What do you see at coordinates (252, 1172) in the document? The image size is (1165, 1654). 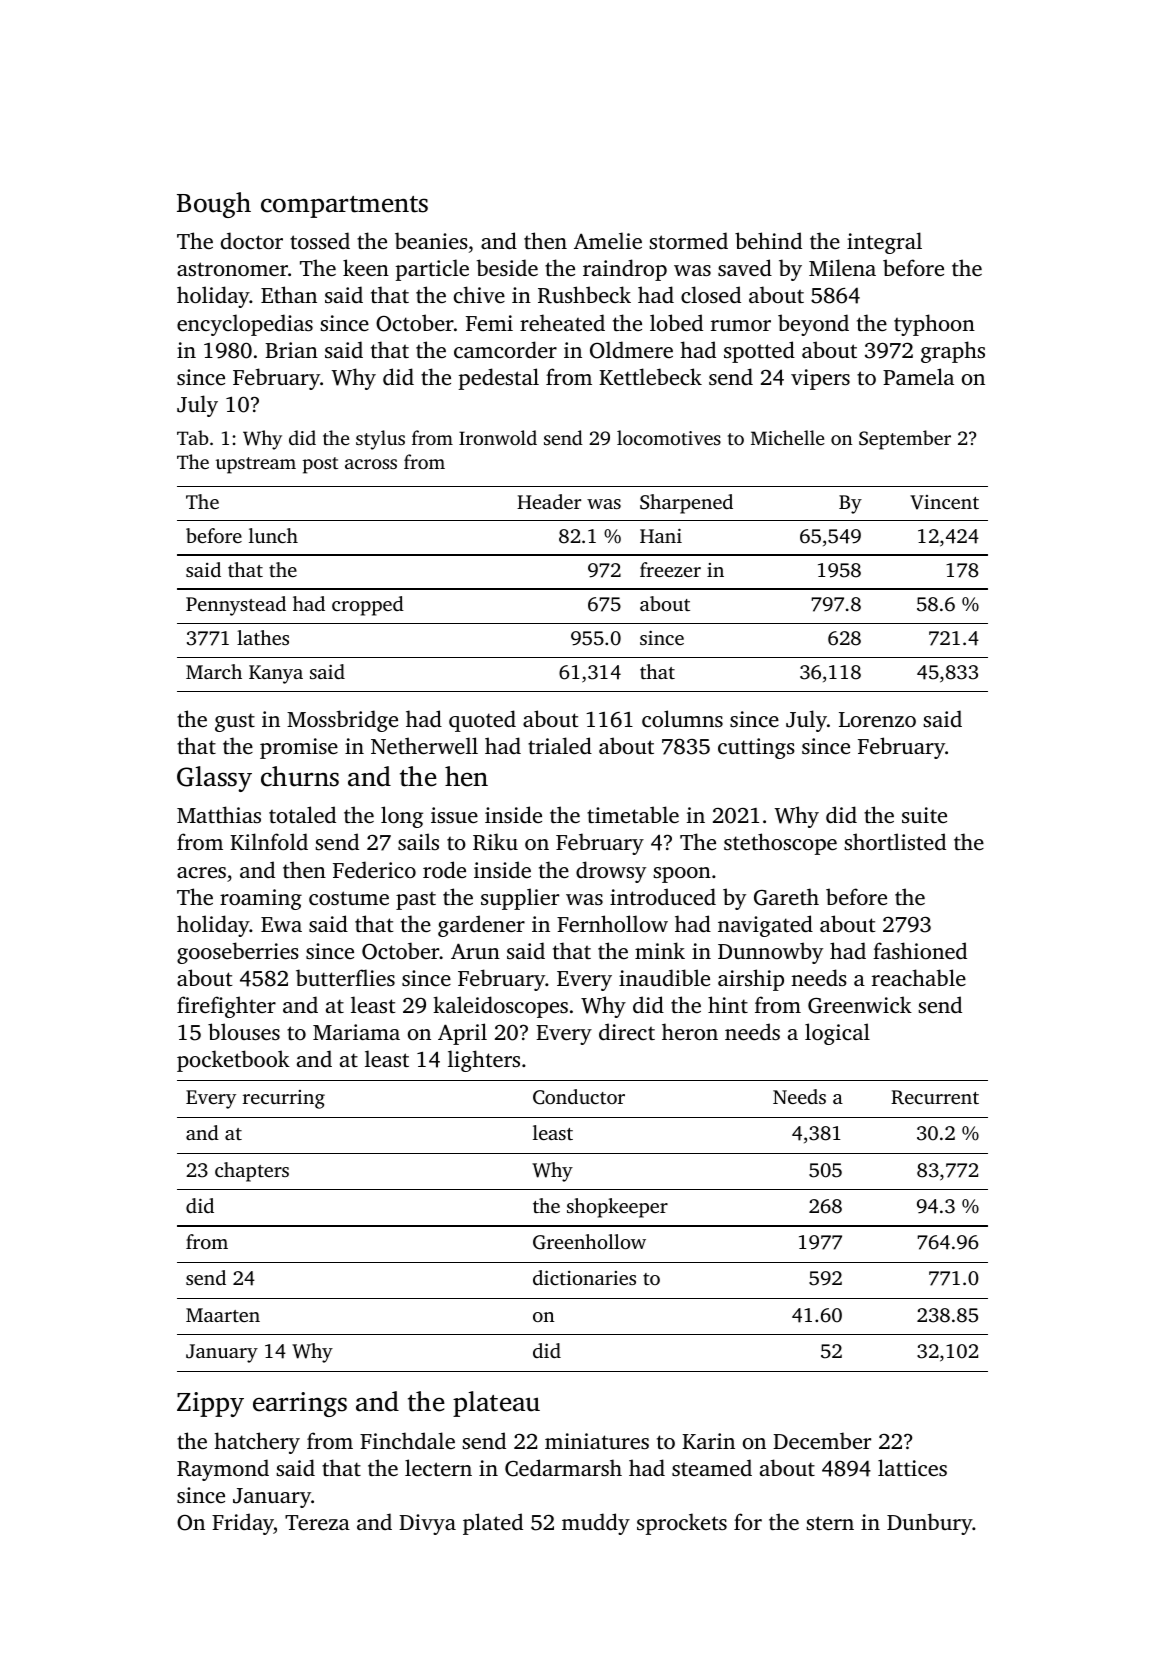 I see `chapters` at bounding box center [252, 1172].
